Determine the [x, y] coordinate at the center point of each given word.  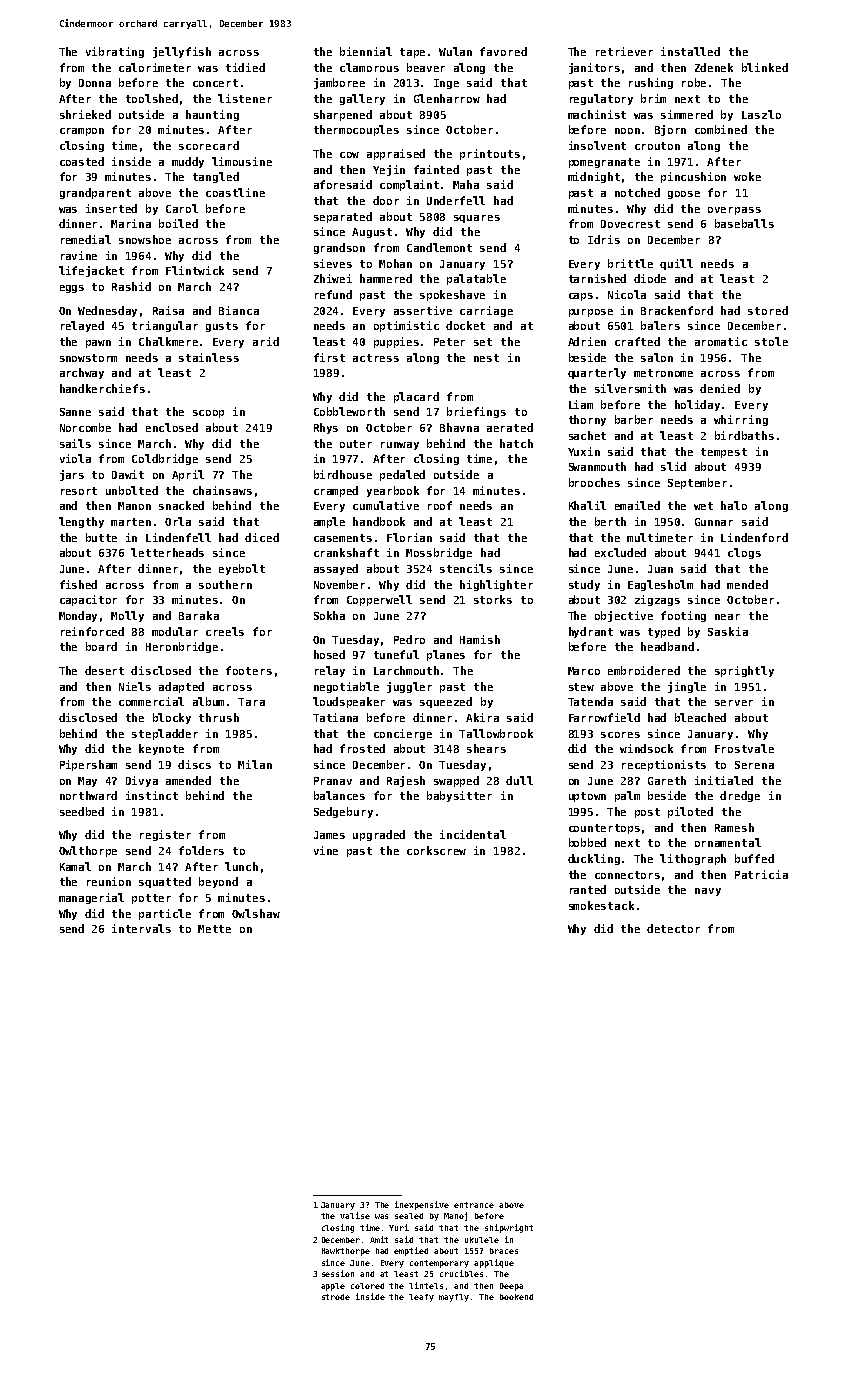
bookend [516, 1297]
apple [333, 1287]
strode [336, 1297]
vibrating [115, 52]
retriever [624, 51]
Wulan [455, 51]
